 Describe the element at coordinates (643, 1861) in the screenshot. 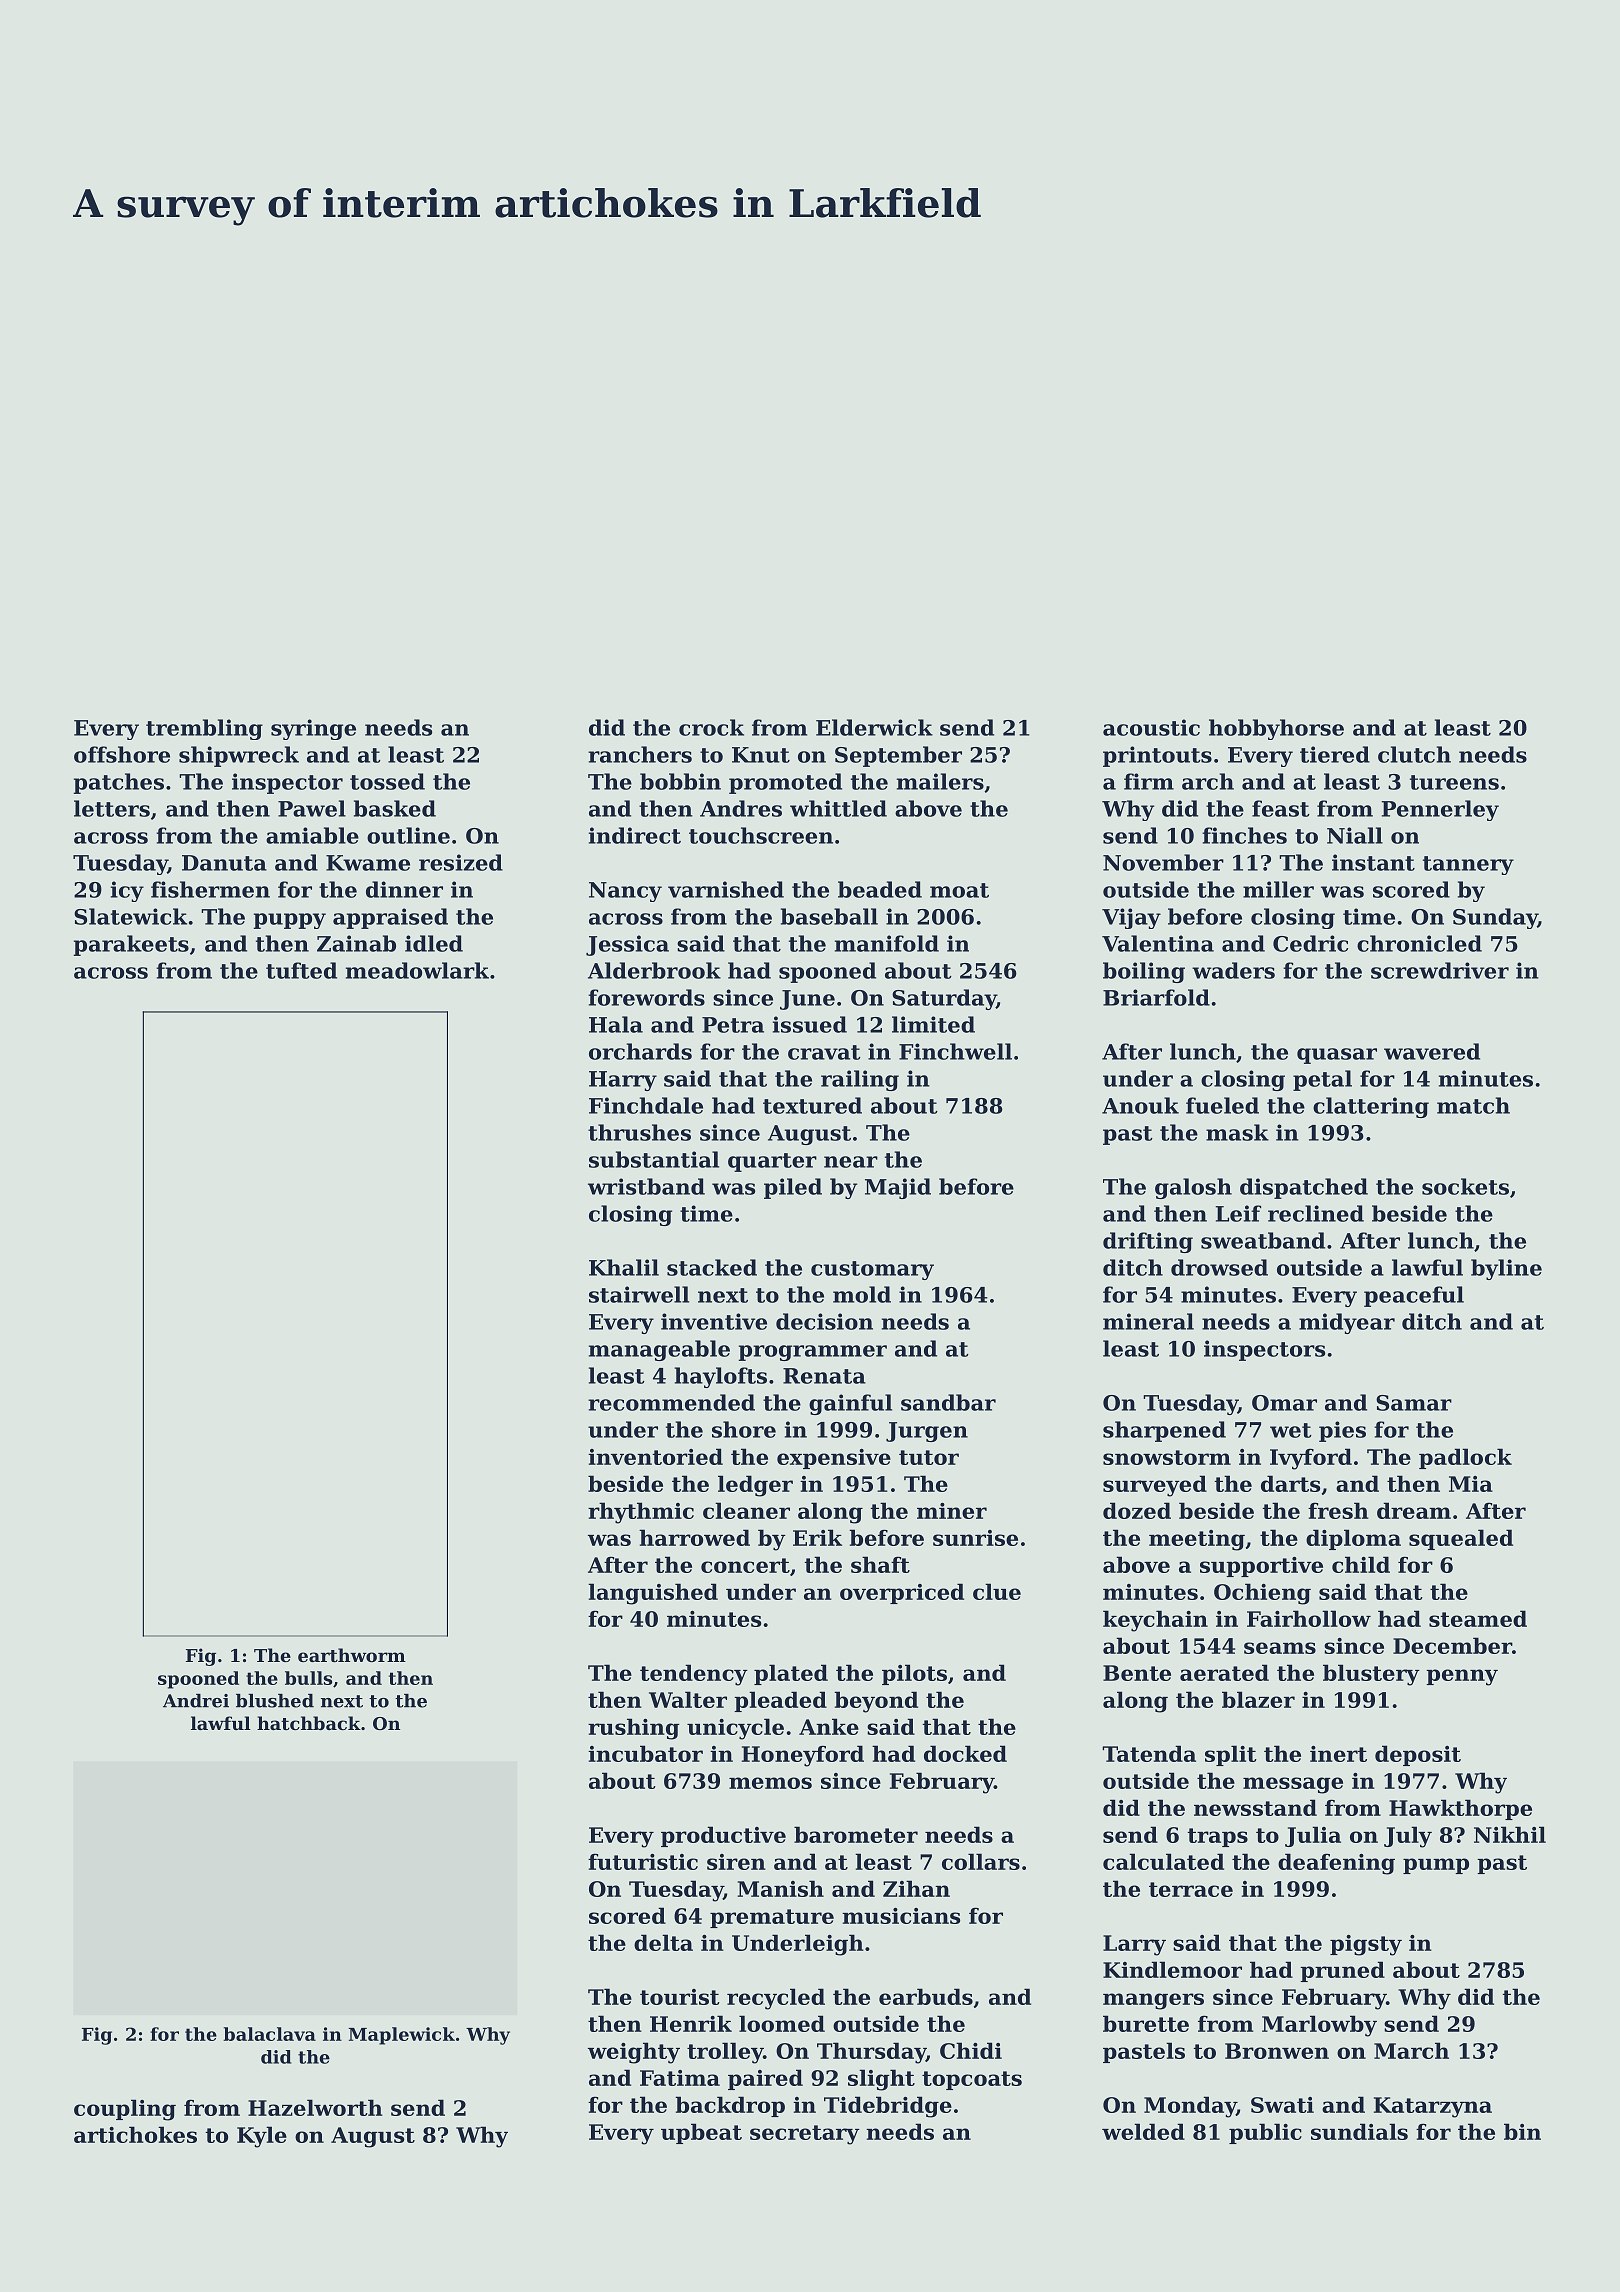

I see `futuristic` at that location.
